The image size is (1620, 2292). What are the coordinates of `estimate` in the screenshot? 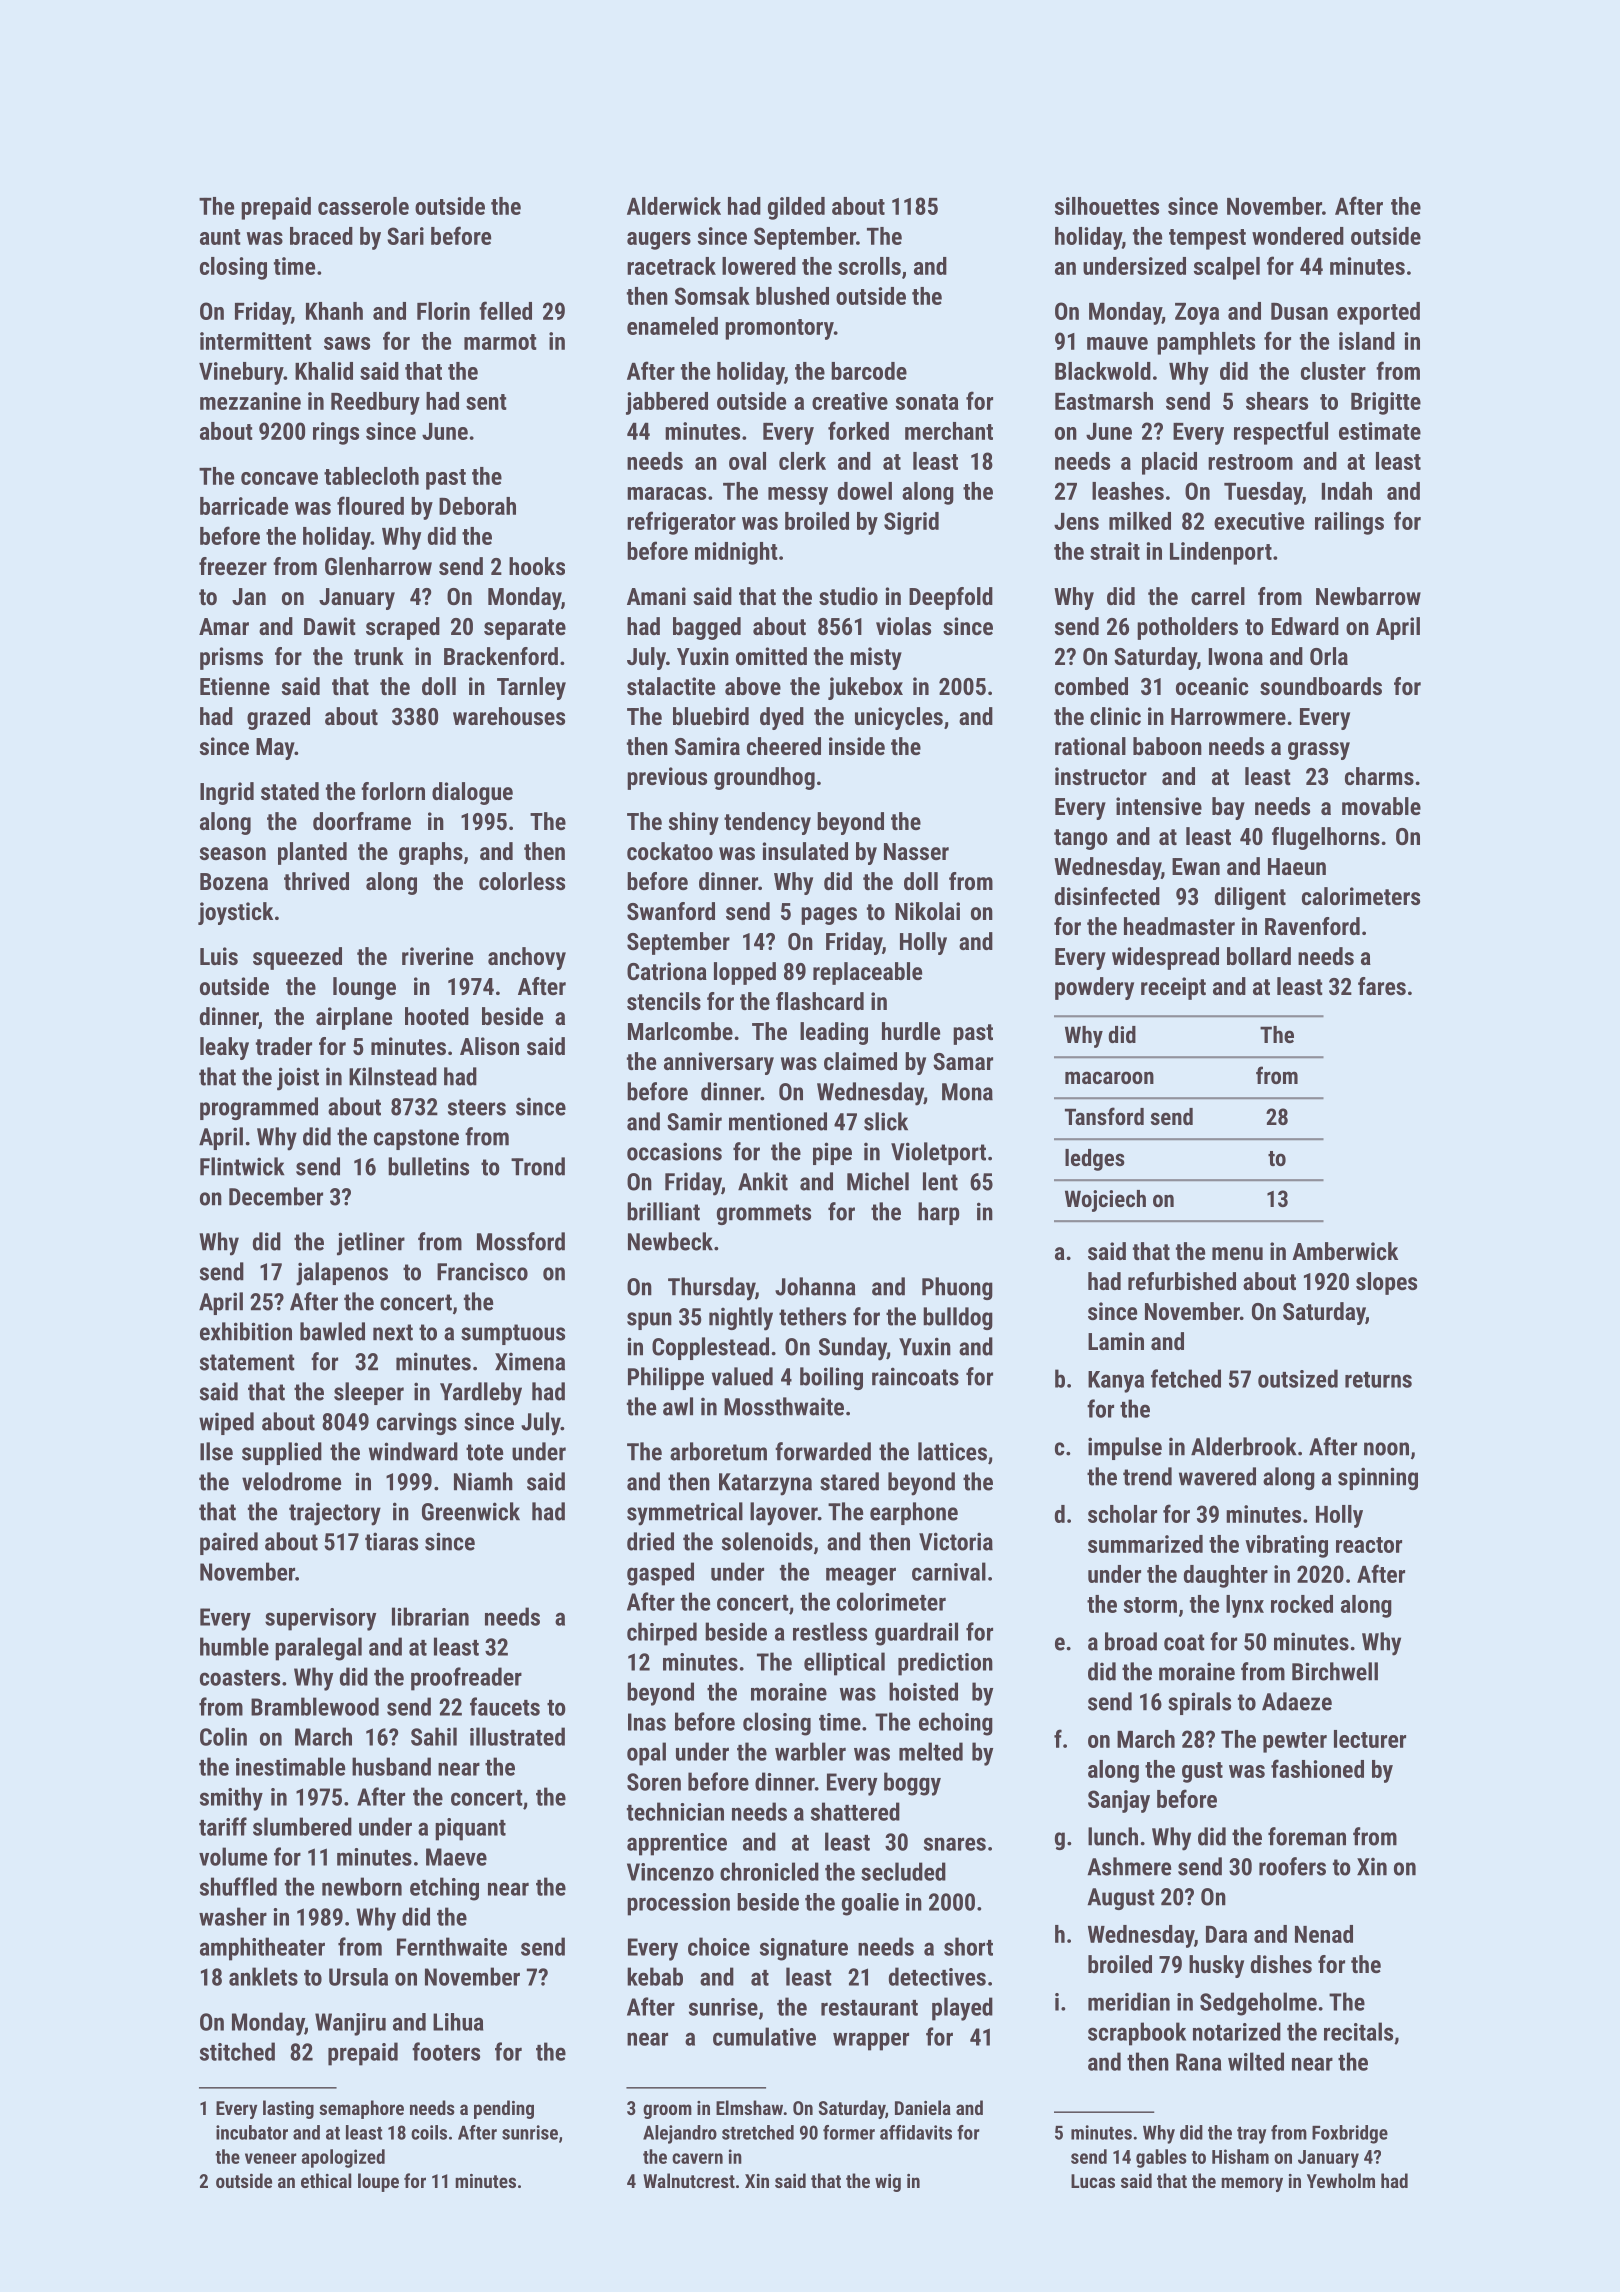 It's located at (1380, 431).
